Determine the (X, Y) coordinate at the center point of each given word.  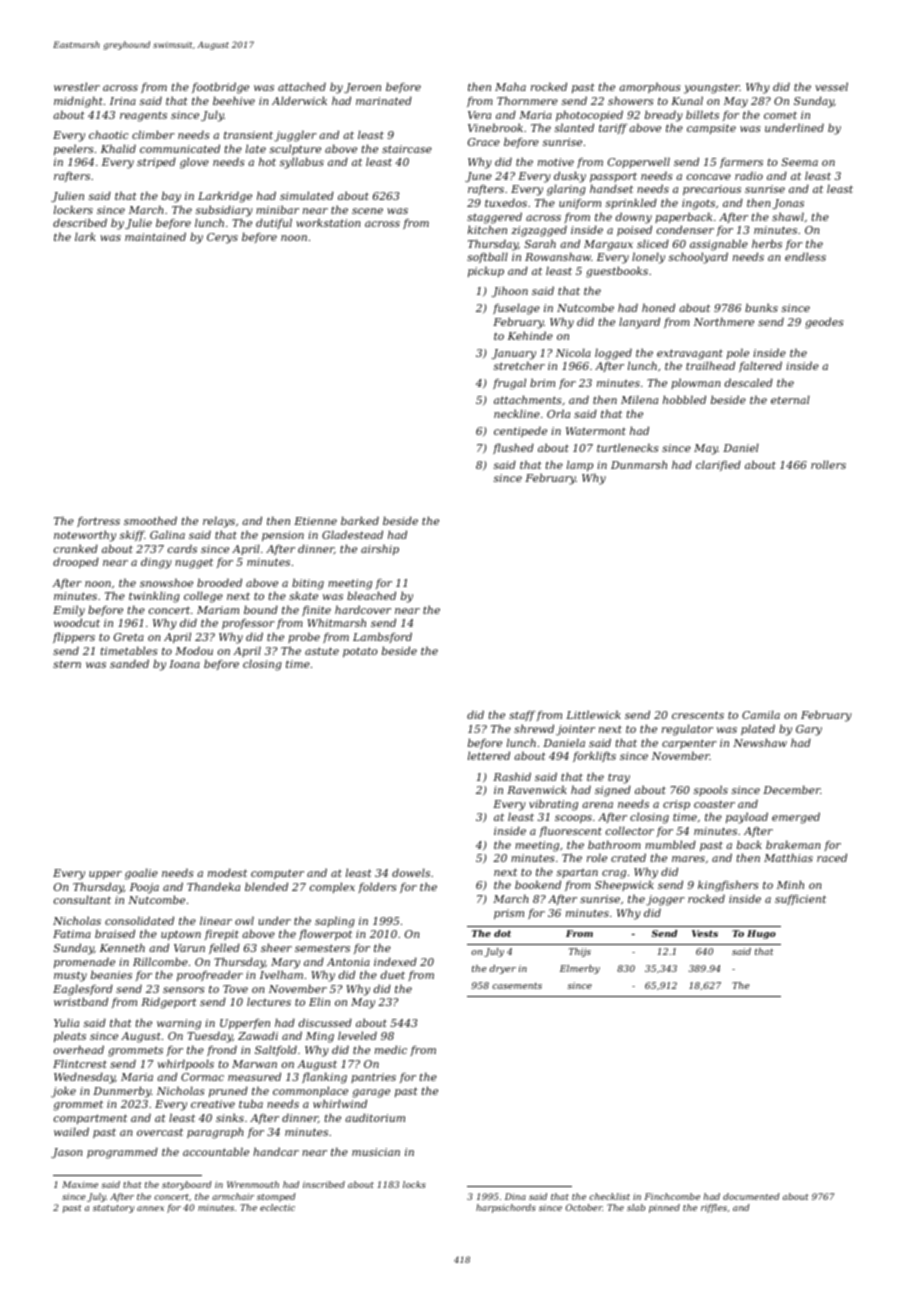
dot (502, 933)
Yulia (66, 1022)
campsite (711, 129)
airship (380, 549)
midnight (78, 102)
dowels (411, 872)
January (513, 354)
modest (227, 872)
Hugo (761, 934)
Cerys (222, 238)
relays (219, 522)
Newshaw (760, 742)
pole (738, 353)
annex (150, 1208)
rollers (828, 464)
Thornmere (527, 100)
